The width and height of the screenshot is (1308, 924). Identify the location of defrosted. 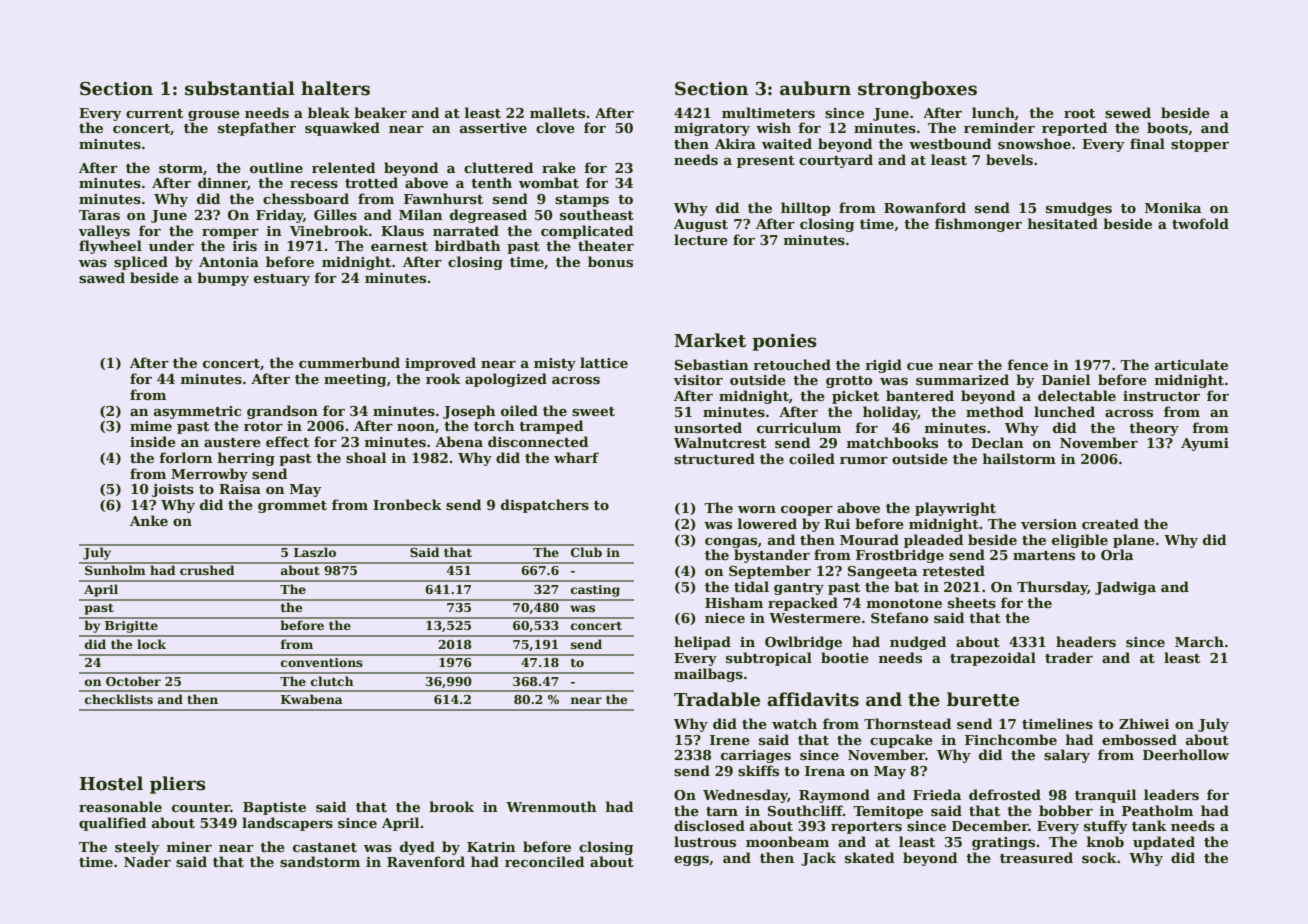
(1005, 794).
